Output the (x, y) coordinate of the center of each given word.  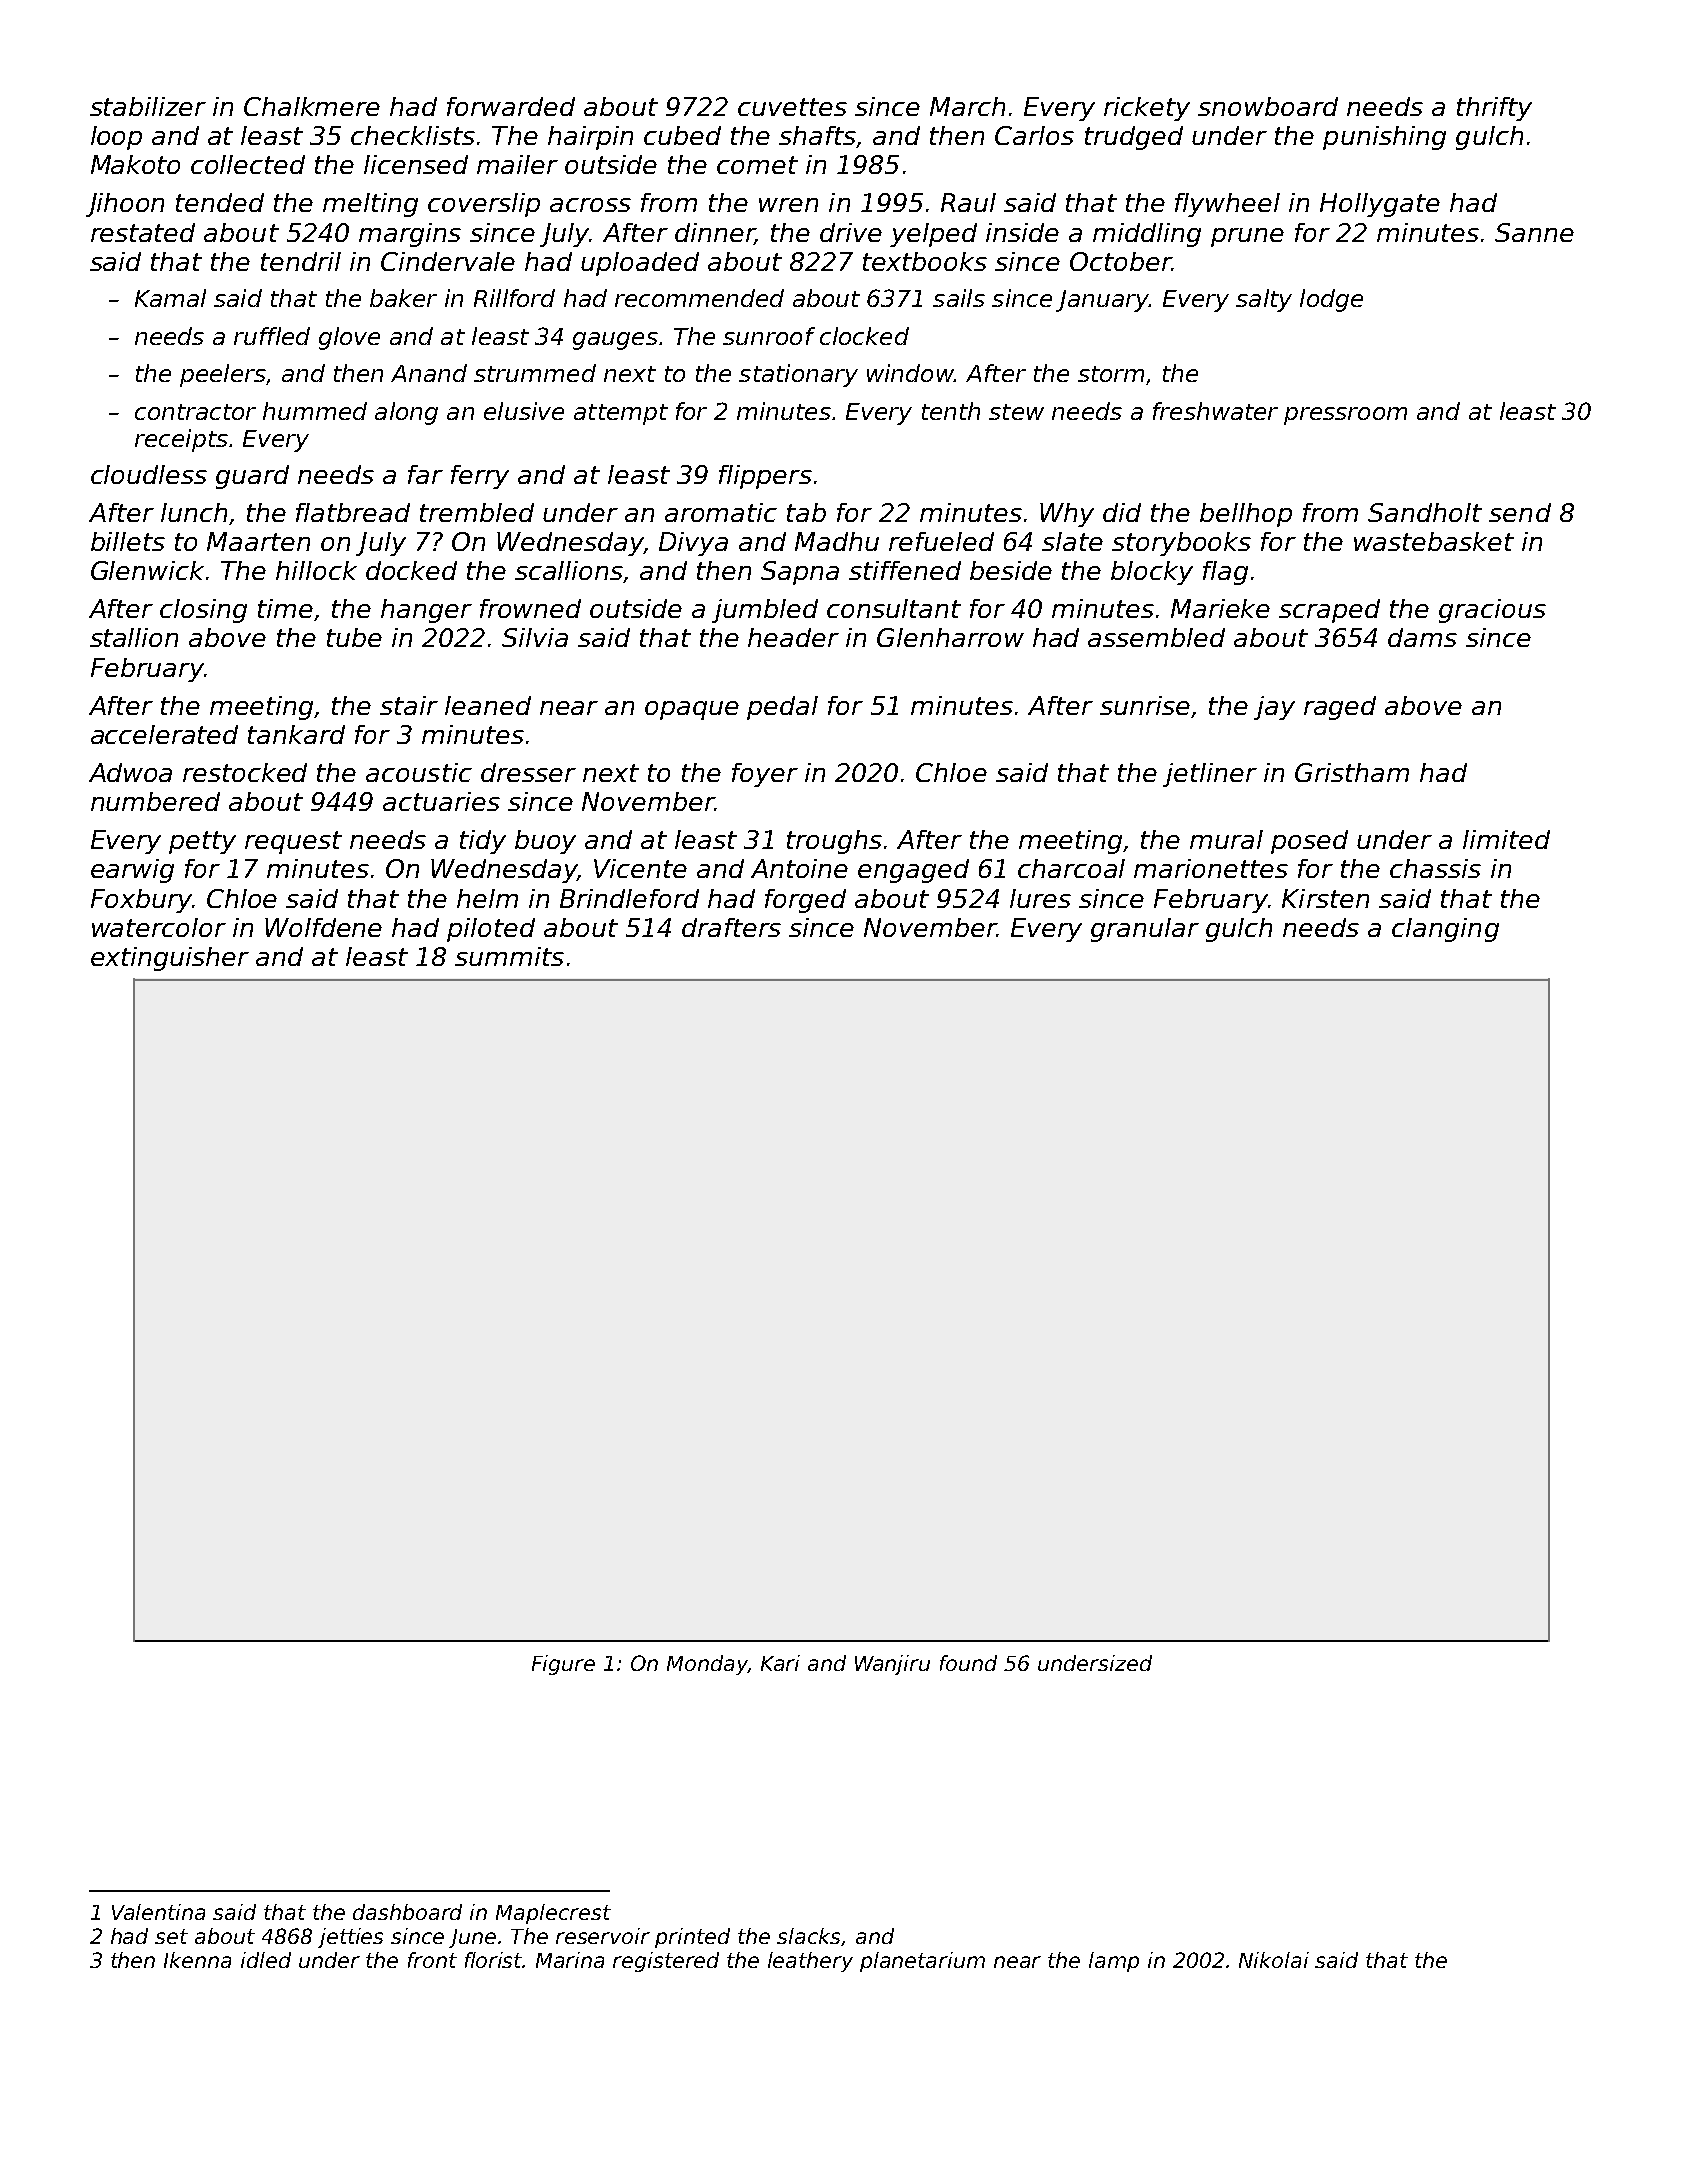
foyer (765, 775)
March (967, 106)
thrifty (1494, 109)
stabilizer (148, 106)
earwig (132, 871)
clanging (1445, 930)
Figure (563, 1665)
